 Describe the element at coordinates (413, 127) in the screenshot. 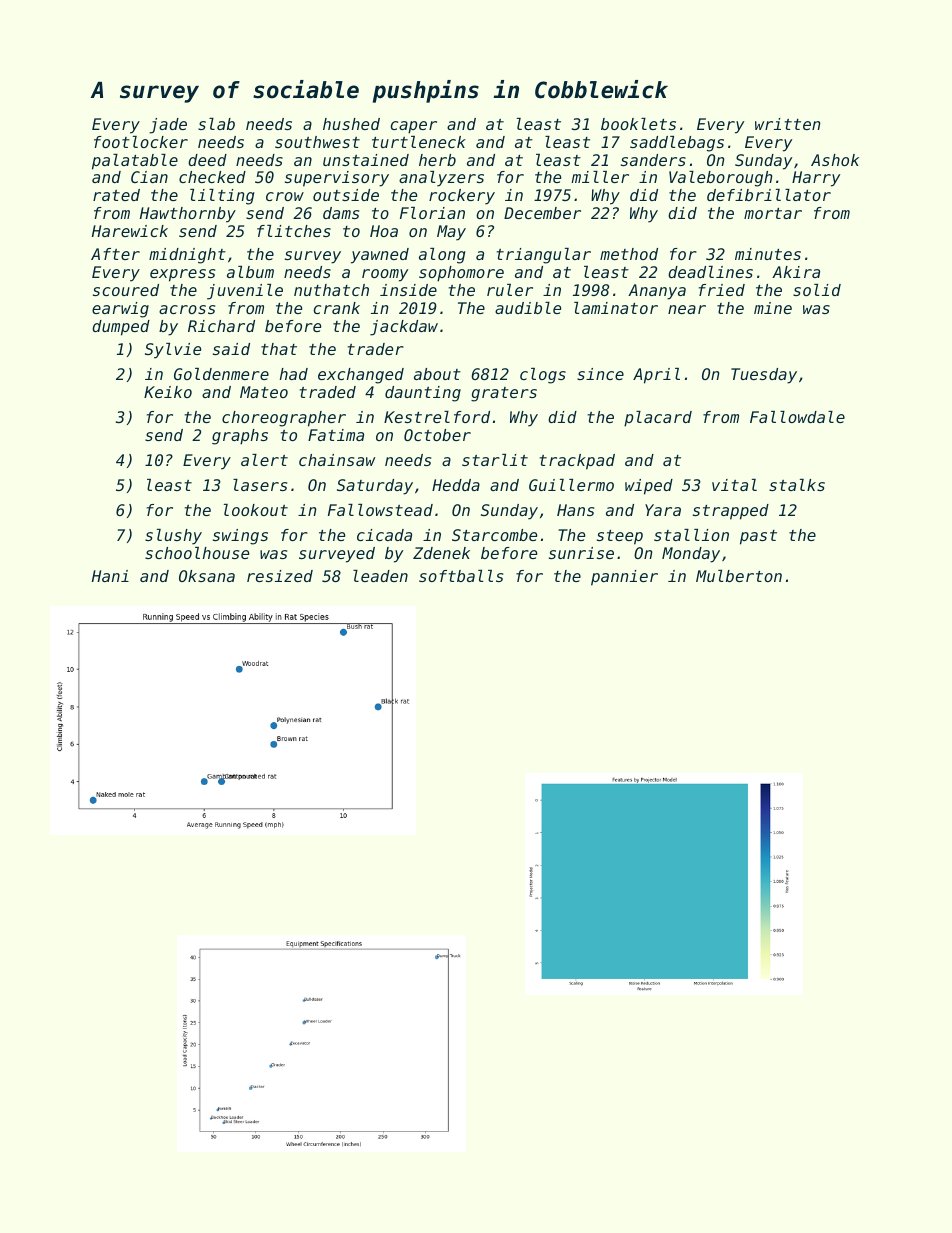

I see `caper` at that location.
